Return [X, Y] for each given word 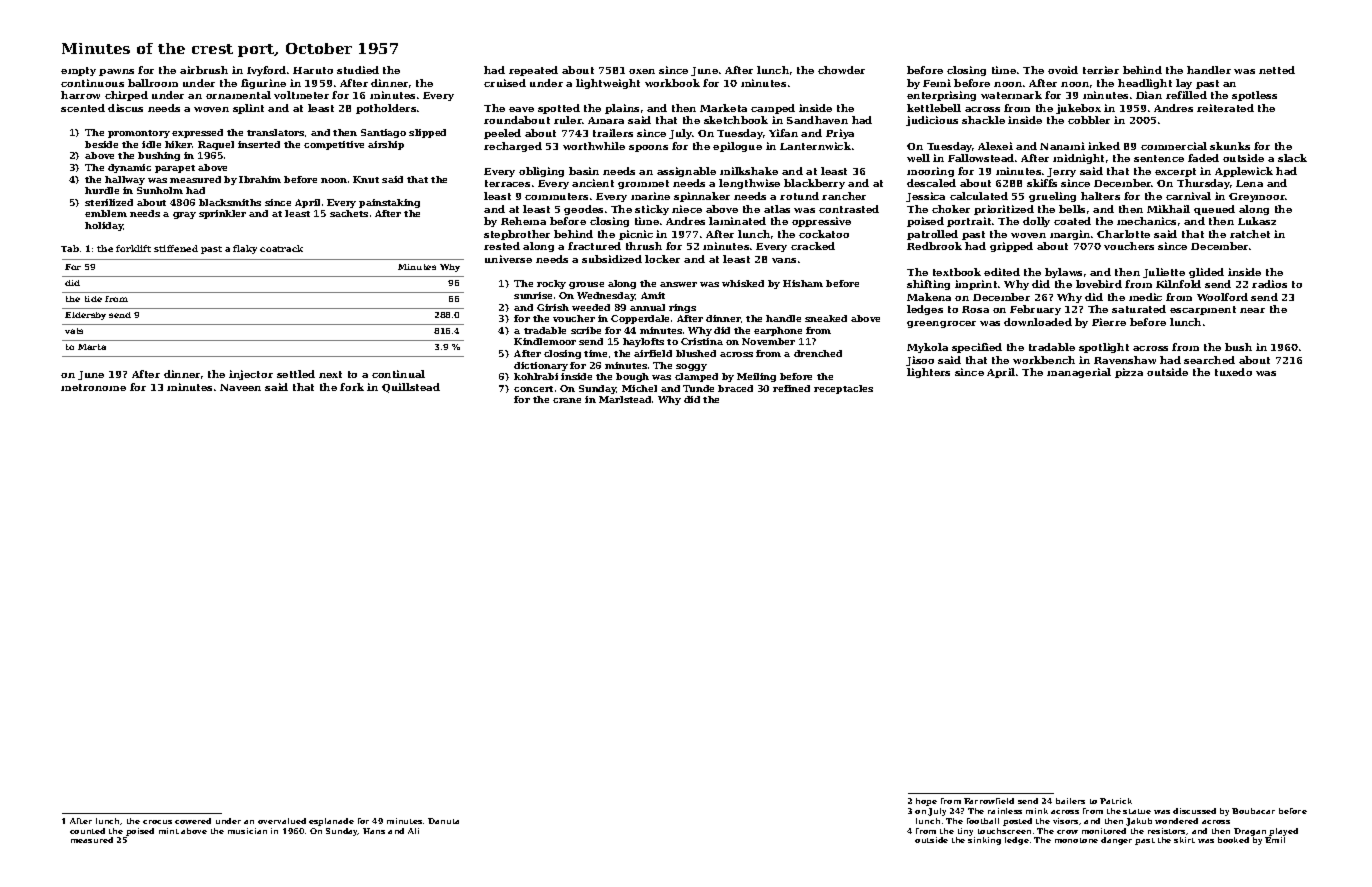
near [1252, 310]
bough [632, 377]
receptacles [843, 389]
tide [93, 299]
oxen [642, 71]
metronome [93, 387]
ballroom [153, 83]
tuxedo [1233, 372]
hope [926, 802]
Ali [413, 831]
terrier [1101, 70]
